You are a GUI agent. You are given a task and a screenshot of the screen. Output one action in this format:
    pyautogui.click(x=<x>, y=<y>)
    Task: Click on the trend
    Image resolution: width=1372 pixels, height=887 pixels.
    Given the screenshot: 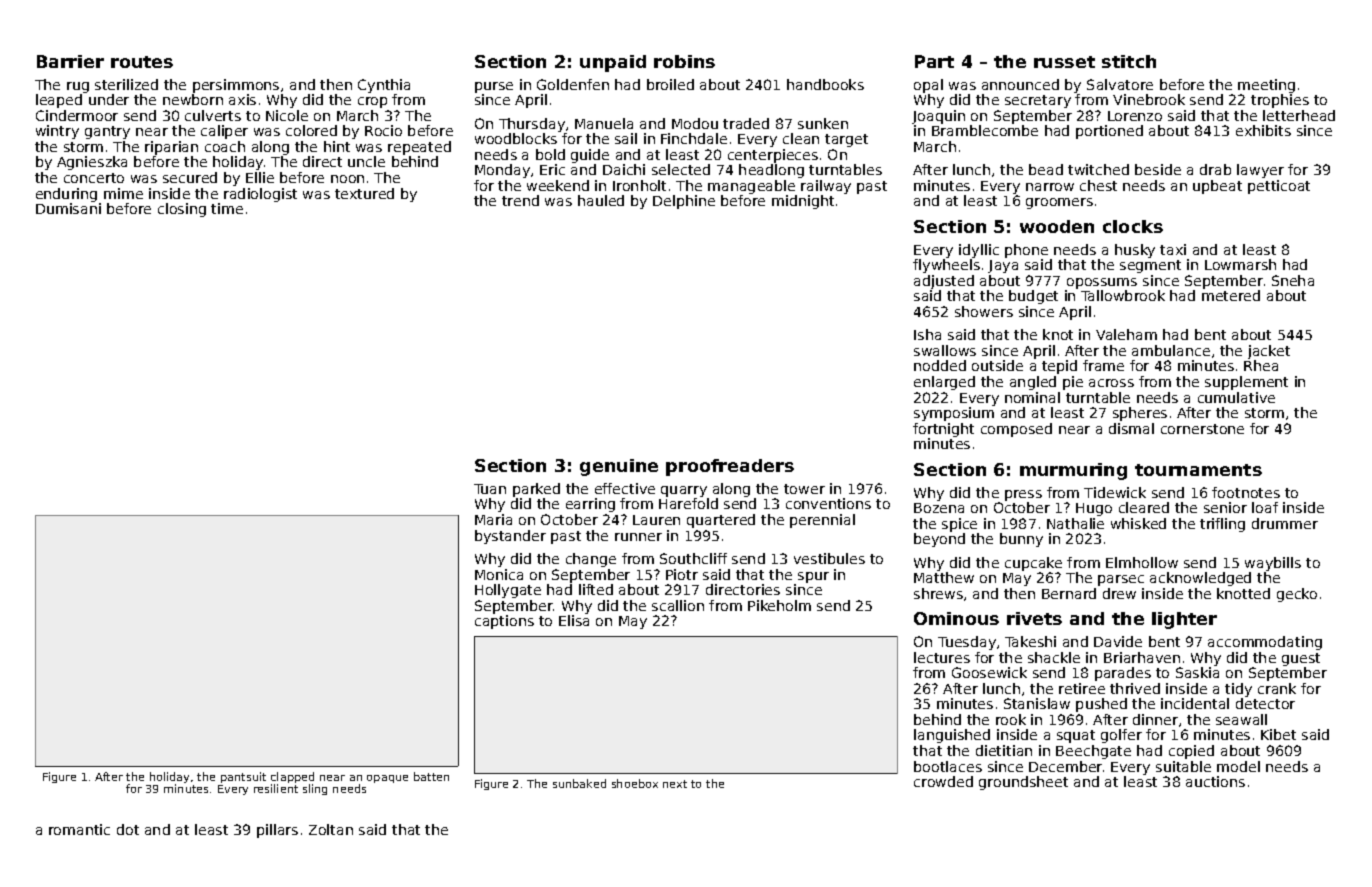 What is the action you would take?
    pyautogui.click(x=520, y=200)
